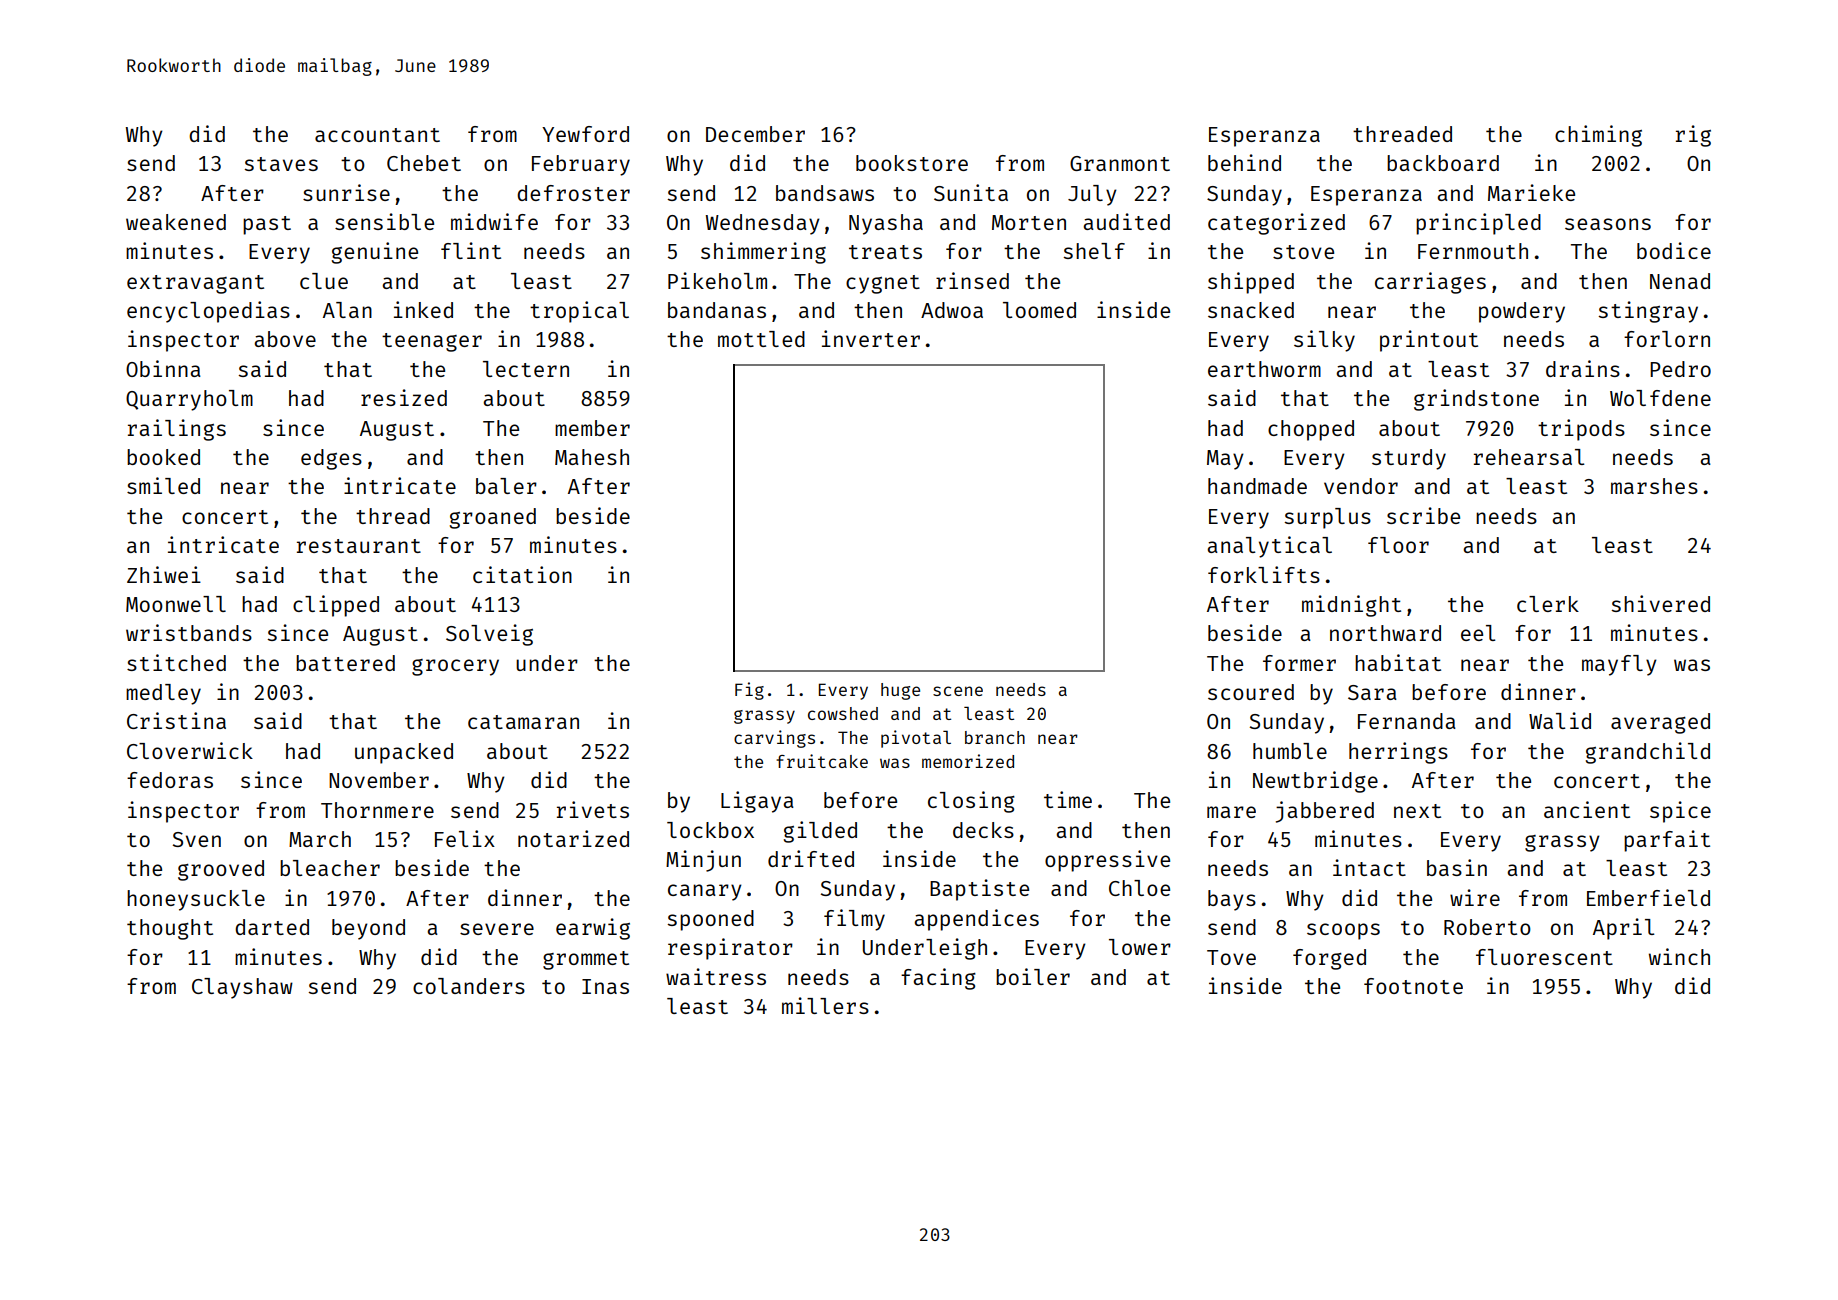  What do you see at coordinates (494, 221) in the screenshot?
I see `midwife` at bounding box center [494, 221].
